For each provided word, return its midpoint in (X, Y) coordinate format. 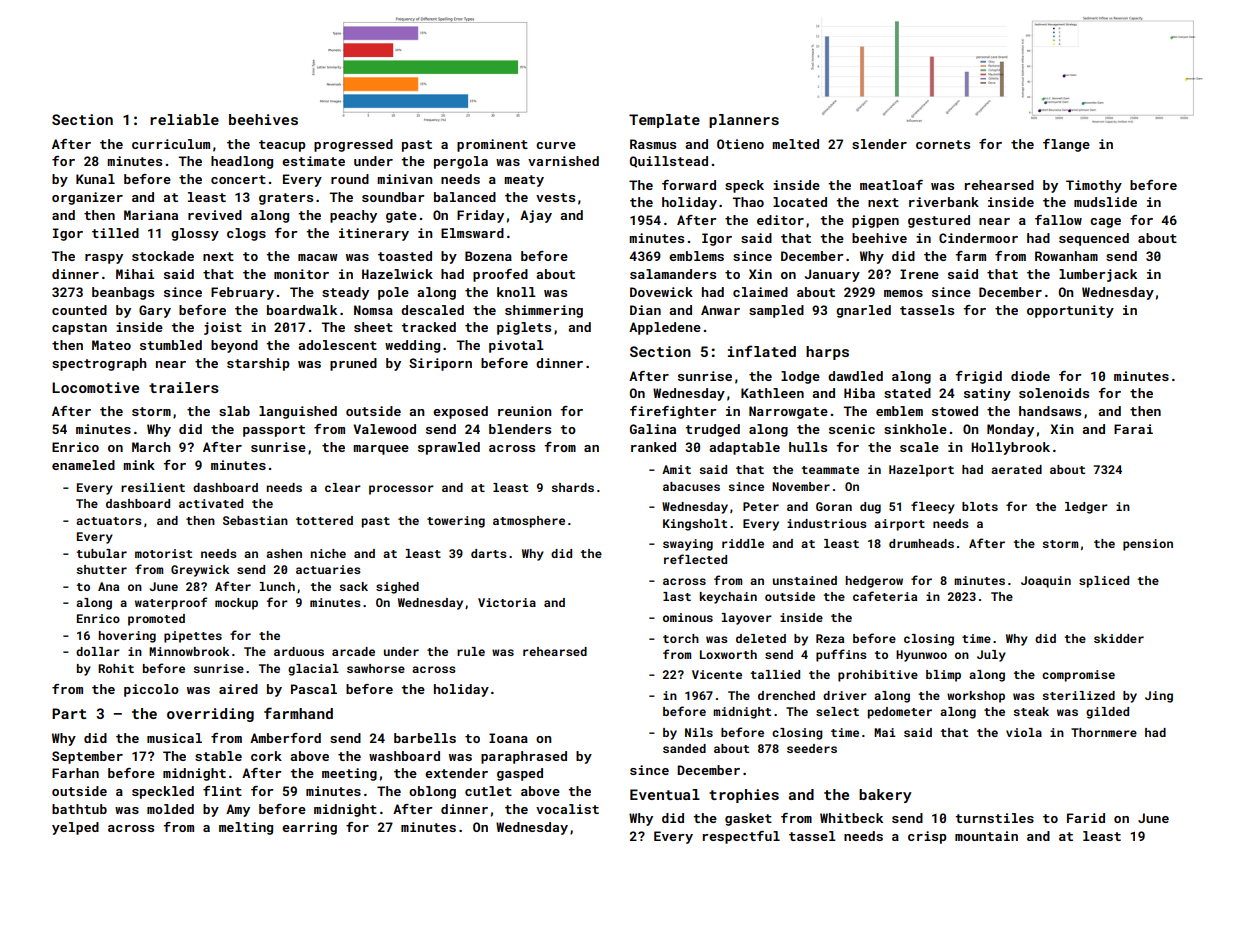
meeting (349, 774)
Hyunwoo (921, 656)
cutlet (488, 791)
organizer (87, 198)
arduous (299, 651)
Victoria (507, 602)
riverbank (944, 202)
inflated (762, 351)
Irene (919, 274)
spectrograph (99, 364)
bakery (885, 796)
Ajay (536, 216)
